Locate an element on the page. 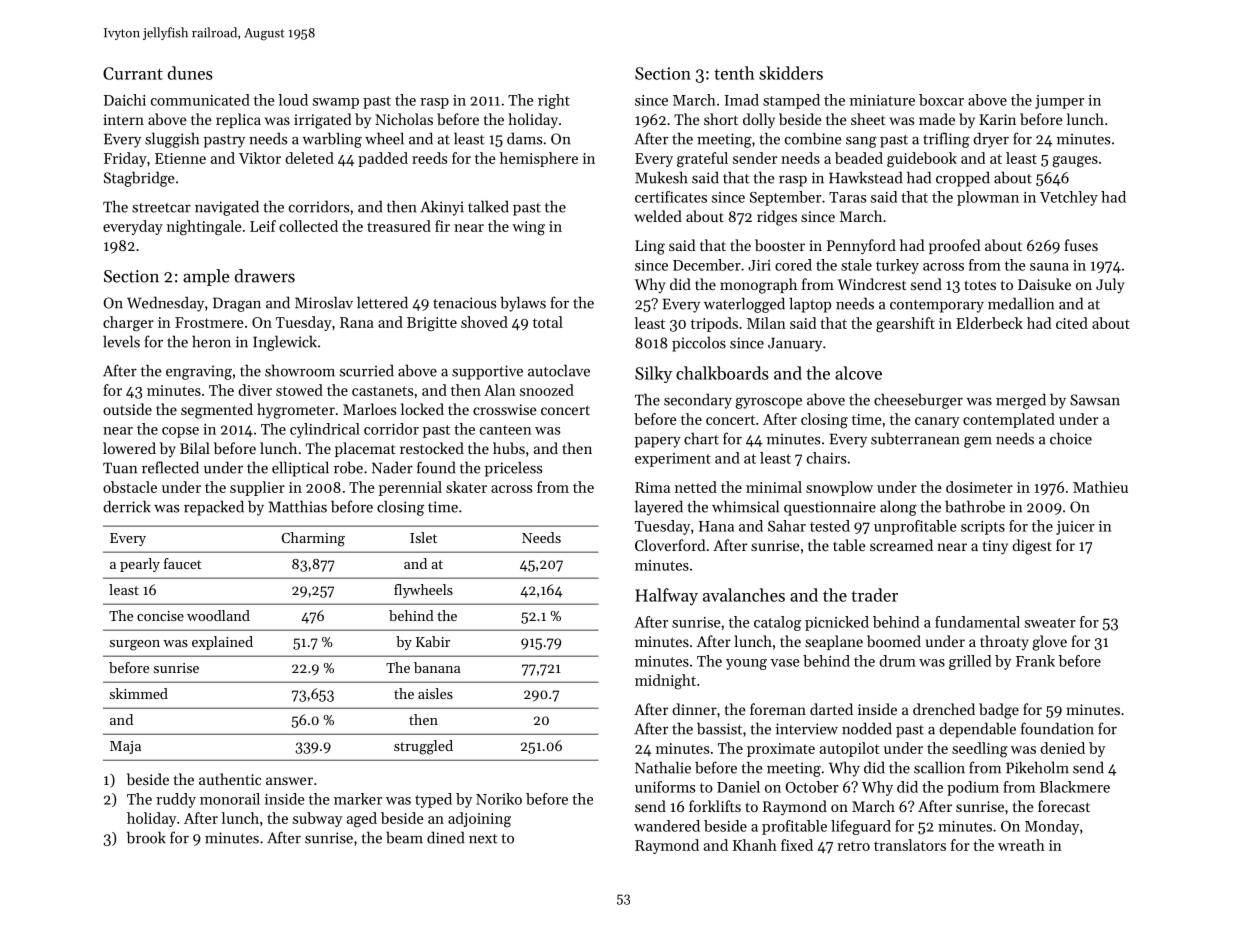 Image resolution: width=1233 pixels, height=952 pixels. showroom is located at coordinates (300, 370).
